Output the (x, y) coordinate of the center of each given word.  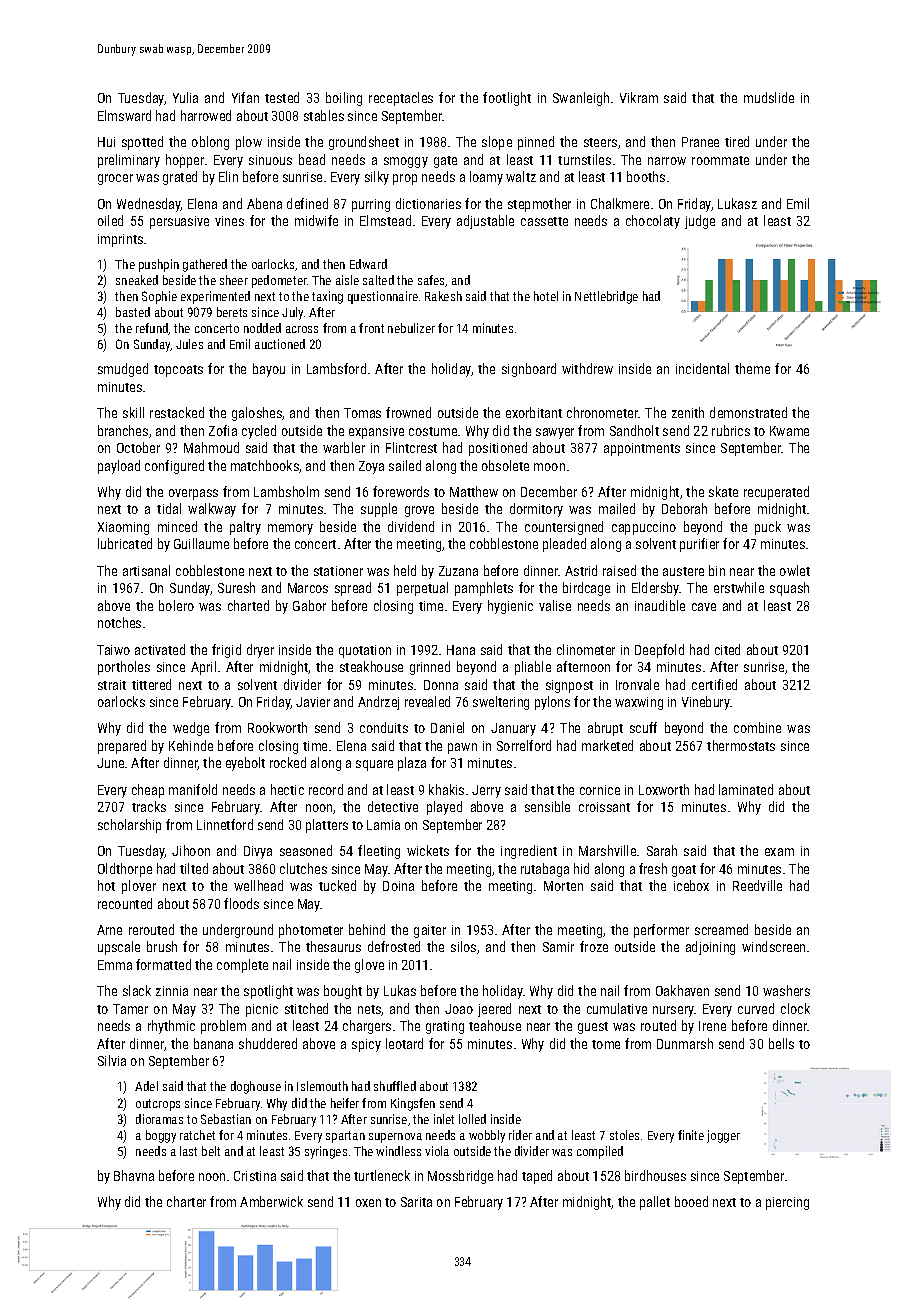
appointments (642, 449)
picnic (262, 1010)
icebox (691, 885)
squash (789, 589)
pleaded (564, 545)
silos (463, 946)
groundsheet (364, 143)
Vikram (639, 97)
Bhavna (134, 1175)
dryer (260, 651)
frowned (408, 412)
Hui (106, 142)
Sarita (416, 1202)
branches (123, 430)
